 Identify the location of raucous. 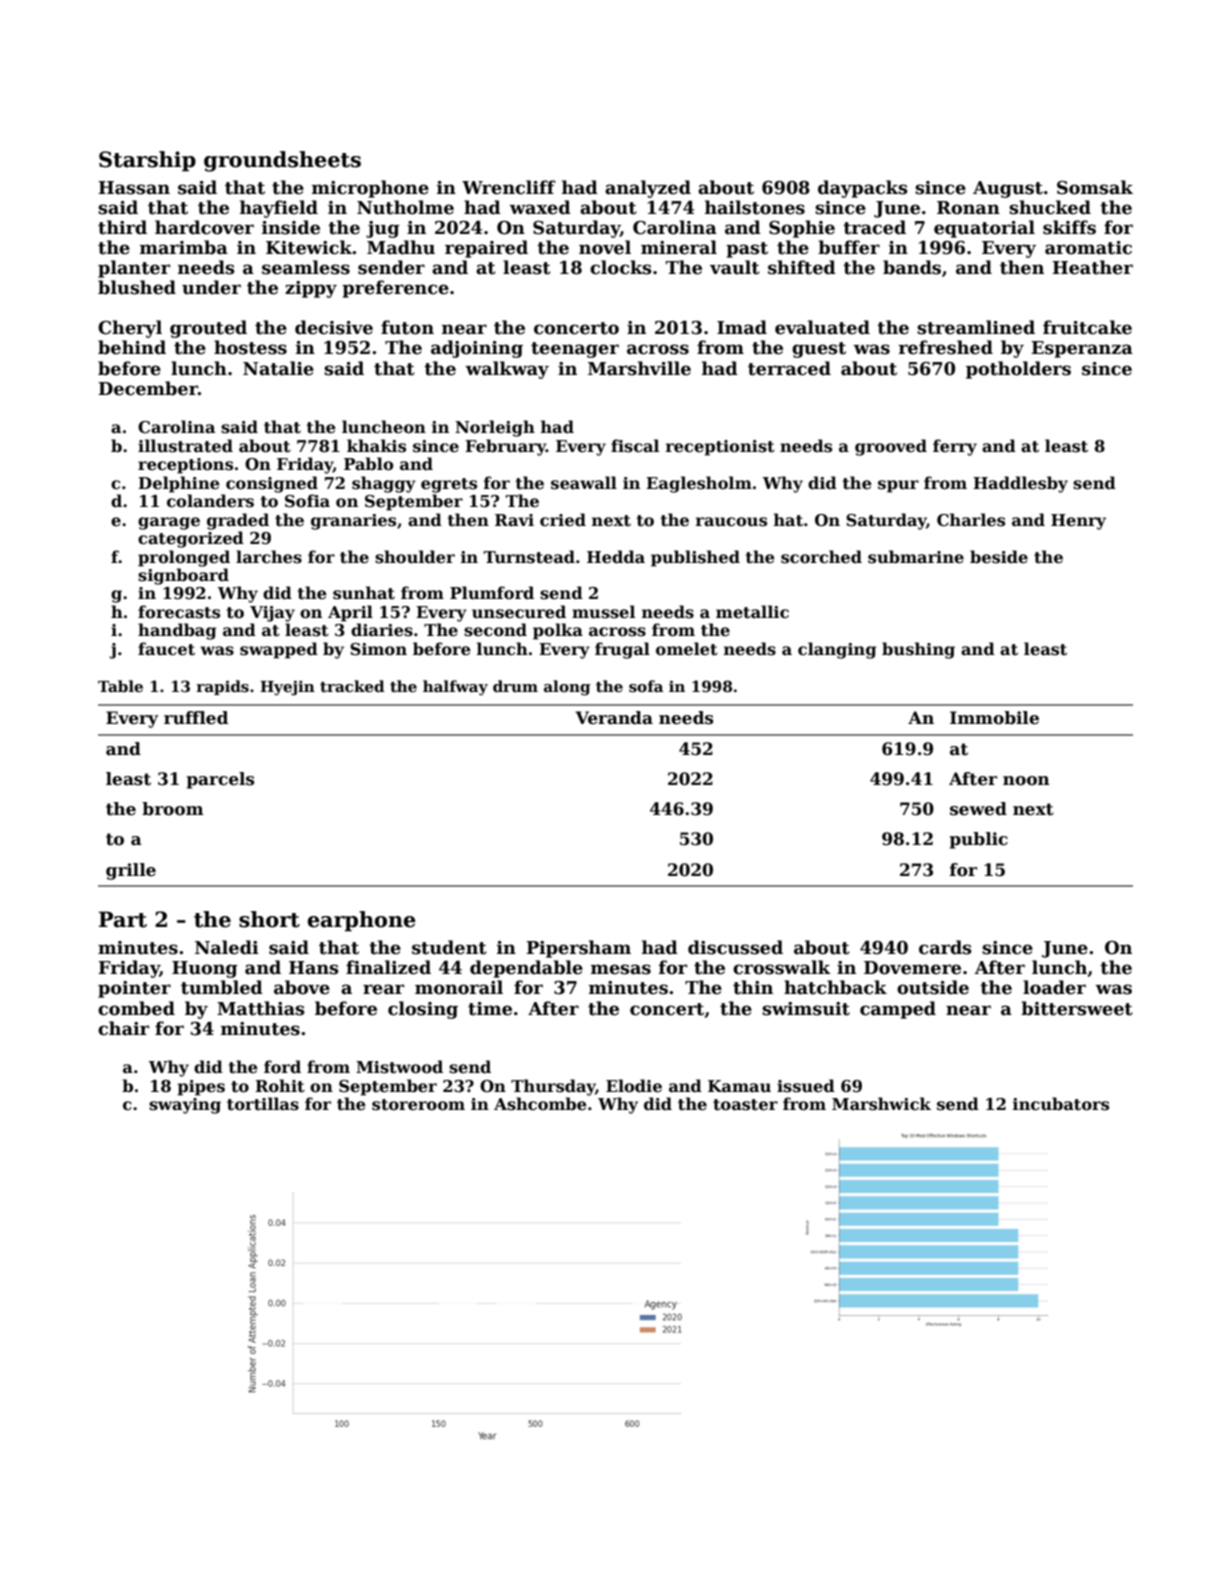
(731, 522).
